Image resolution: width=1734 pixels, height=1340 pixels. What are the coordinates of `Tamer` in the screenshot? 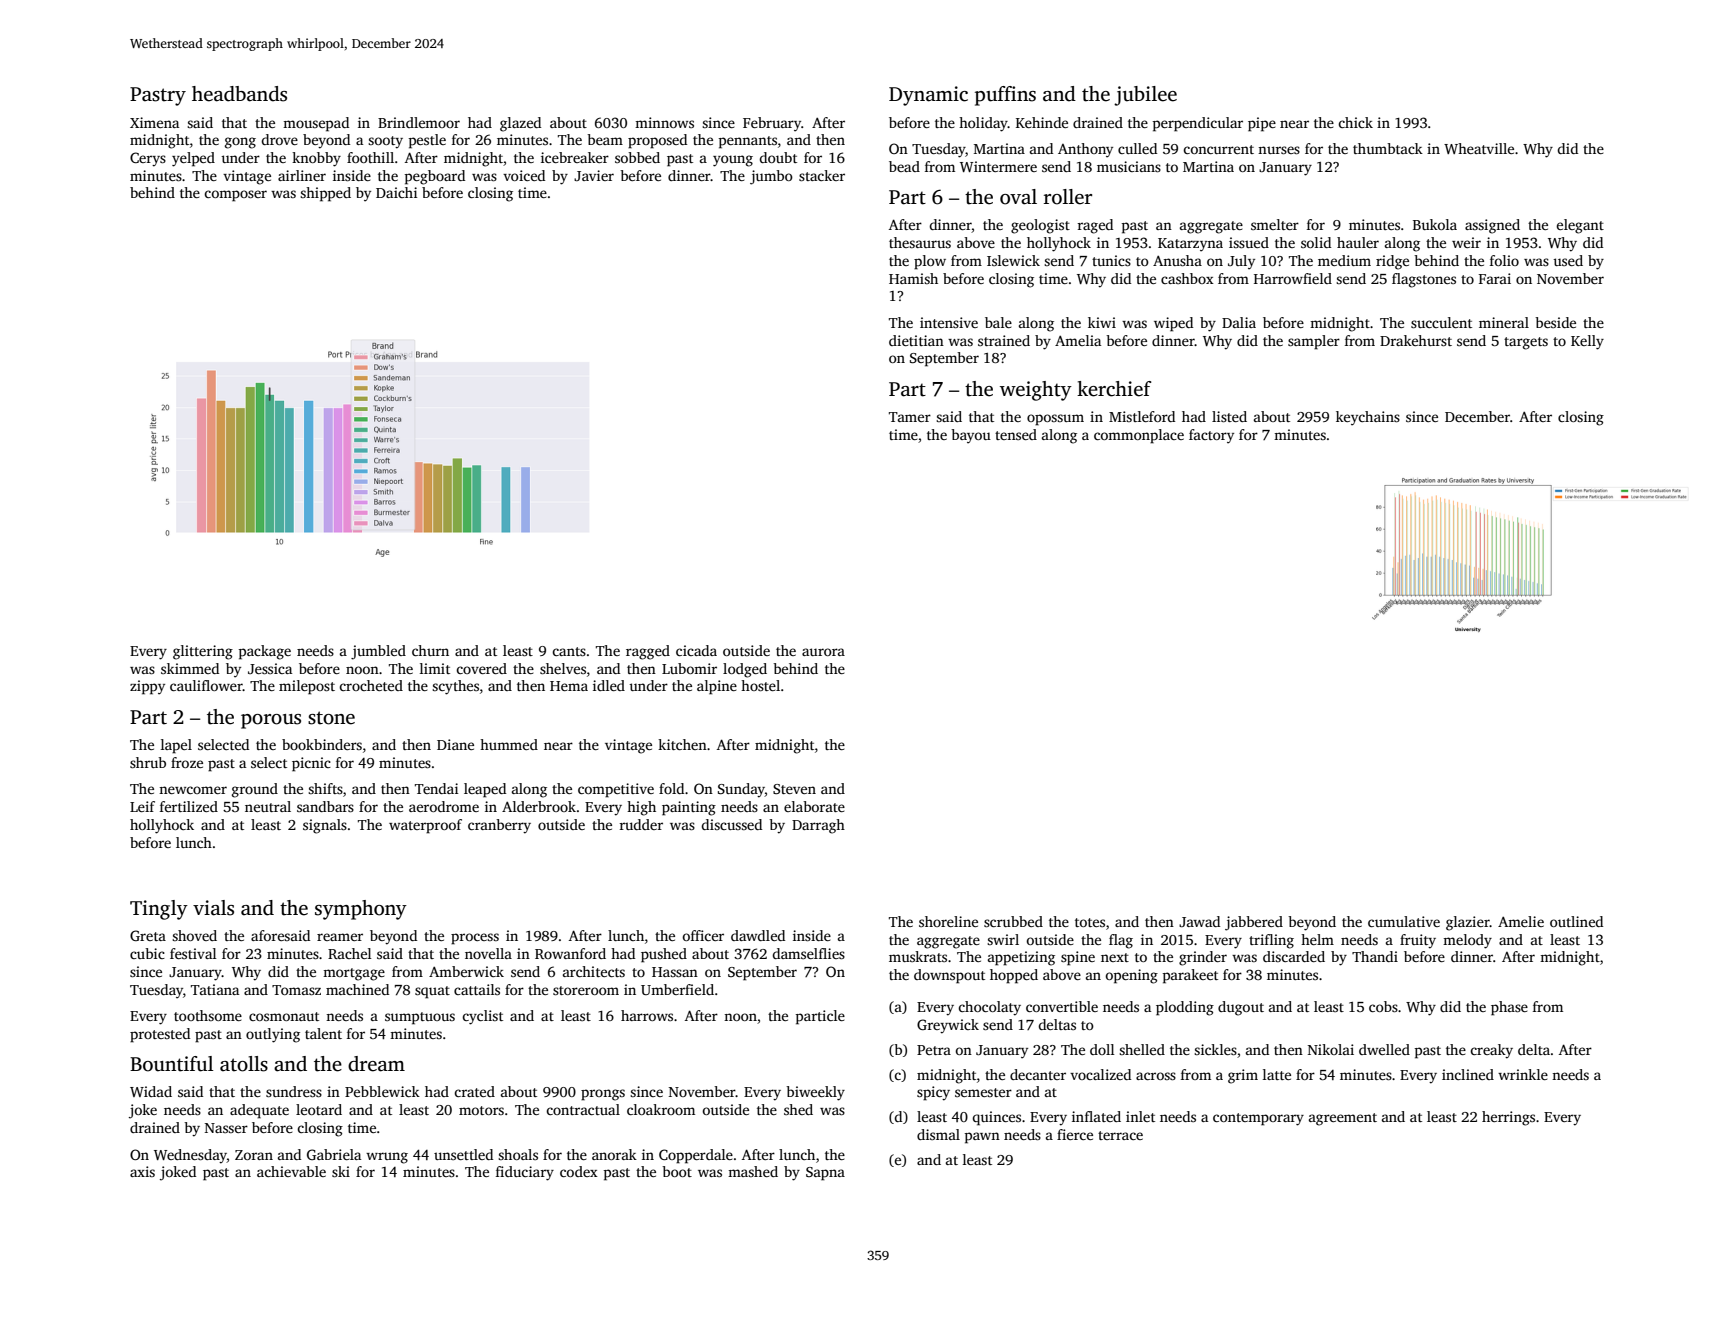 It's located at (910, 417).
